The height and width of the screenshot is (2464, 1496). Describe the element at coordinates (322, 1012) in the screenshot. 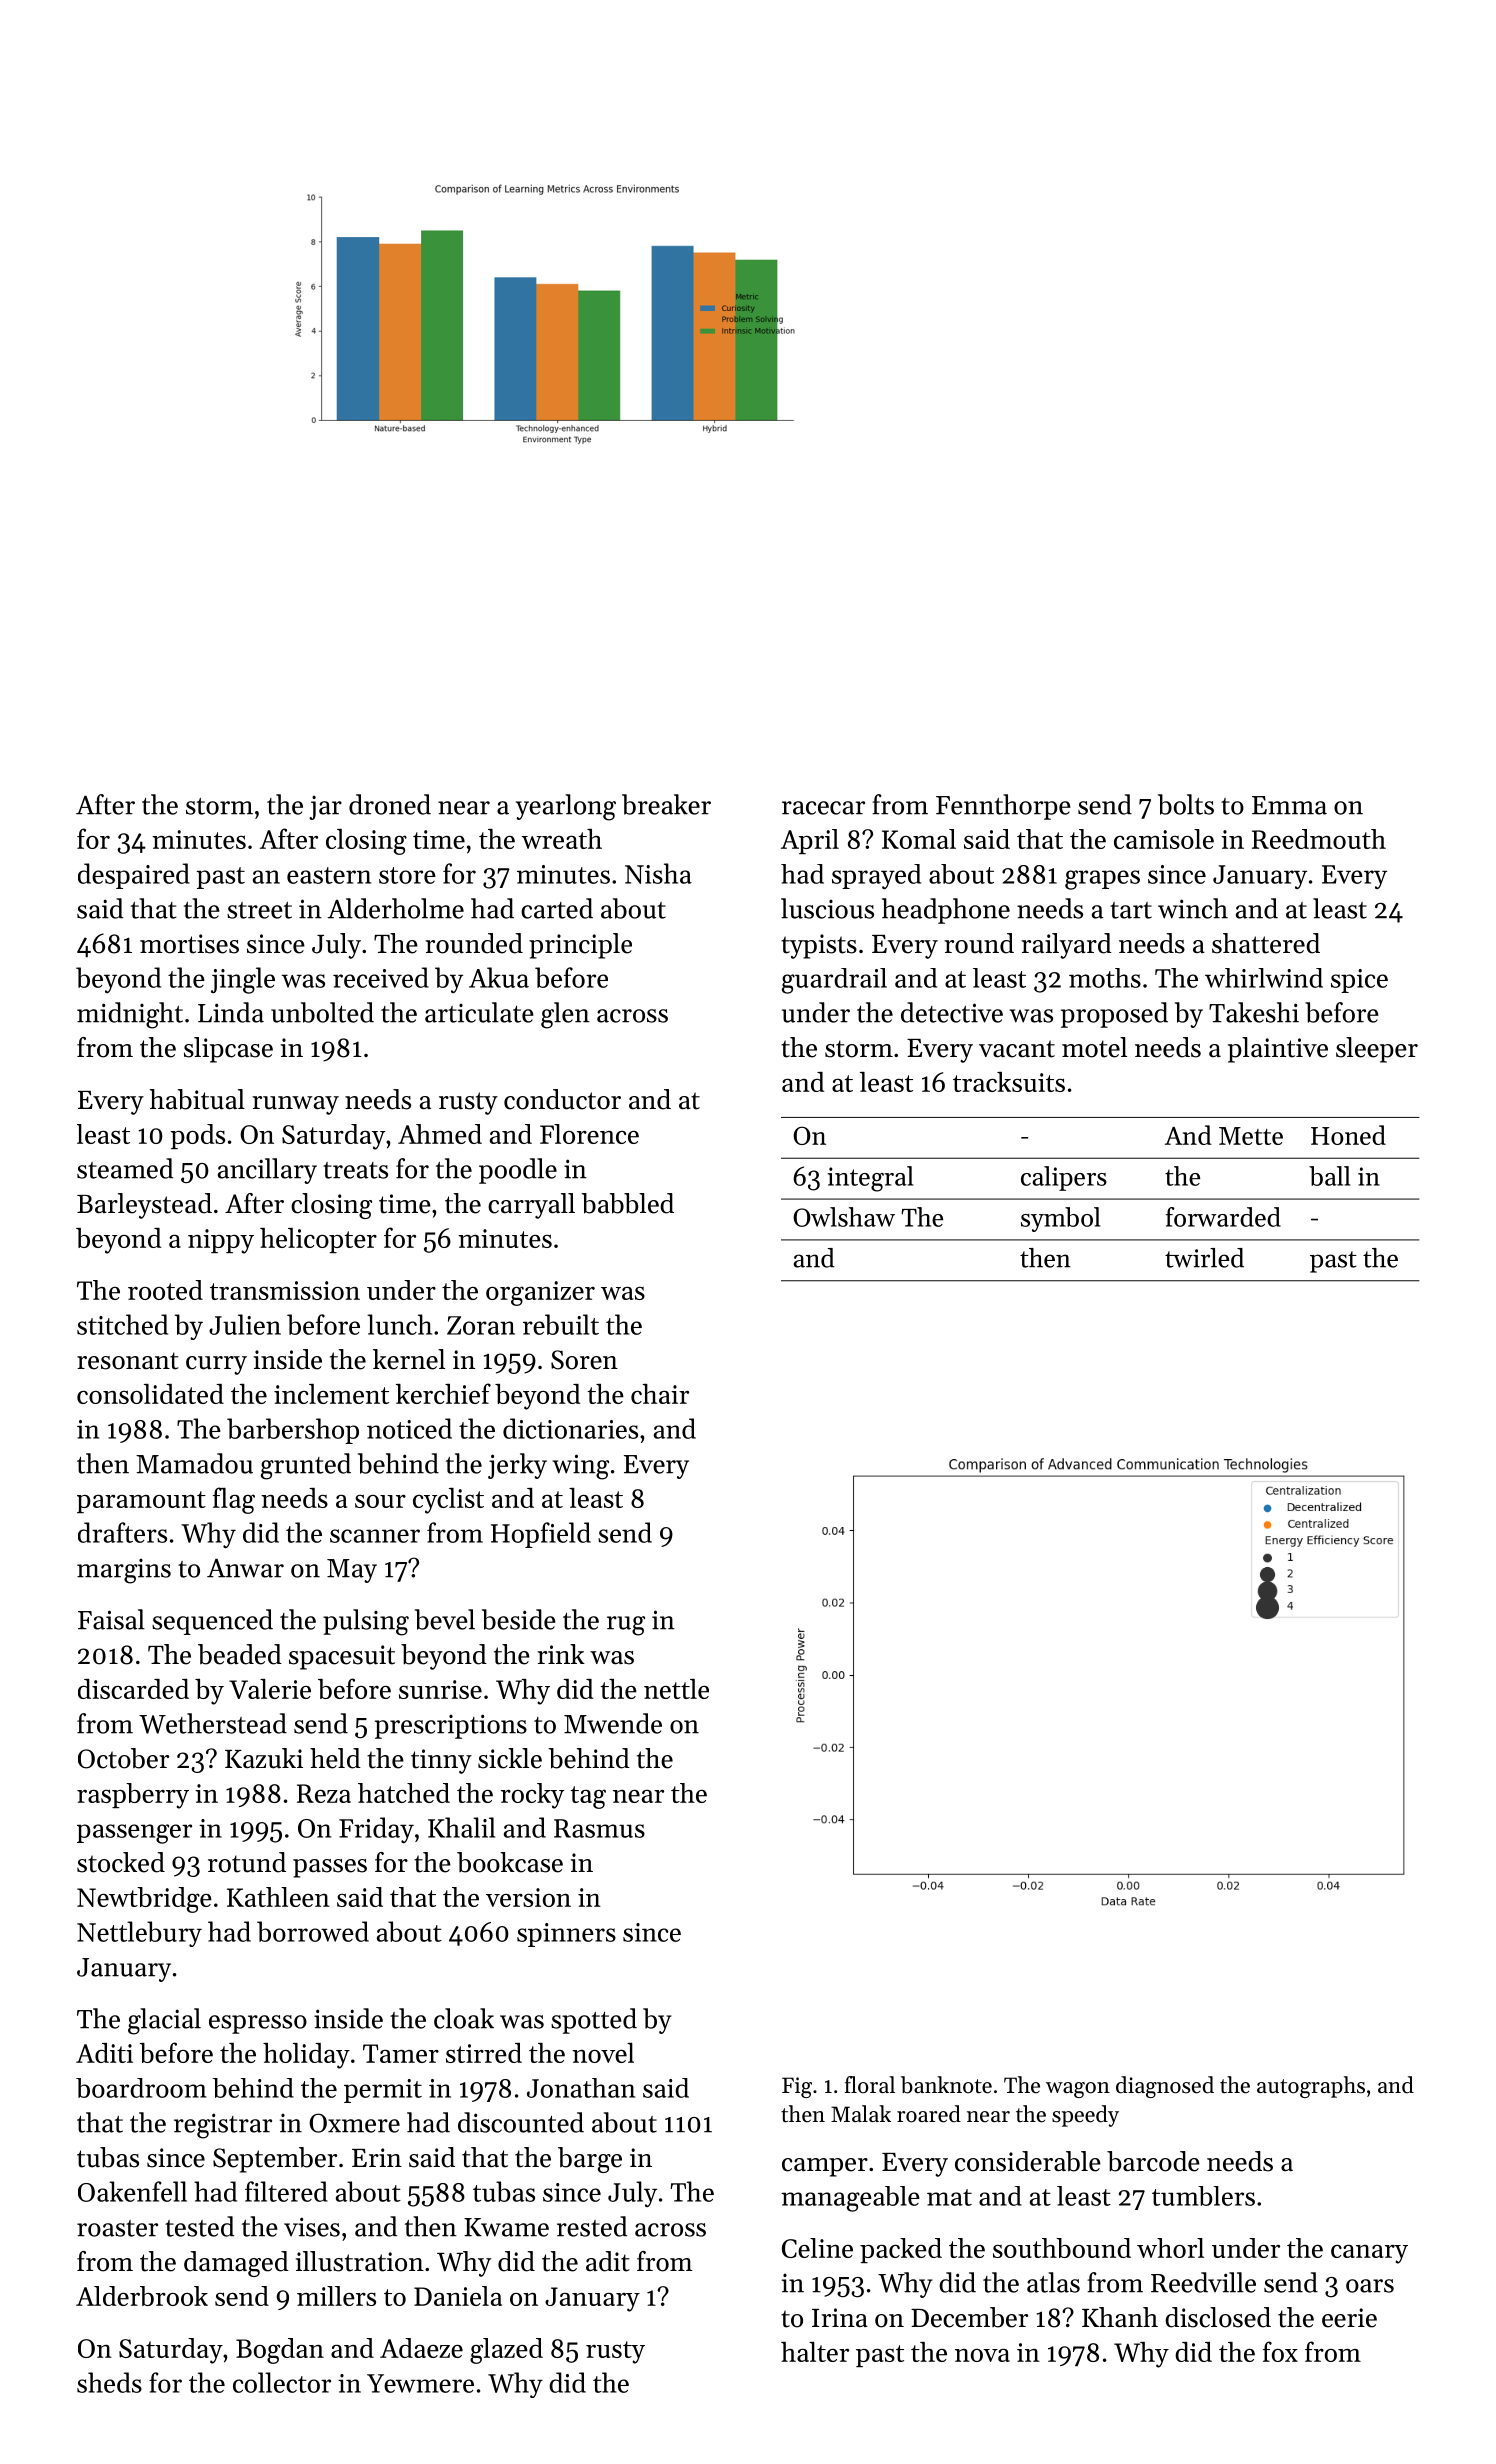

I see `unbolted` at that location.
